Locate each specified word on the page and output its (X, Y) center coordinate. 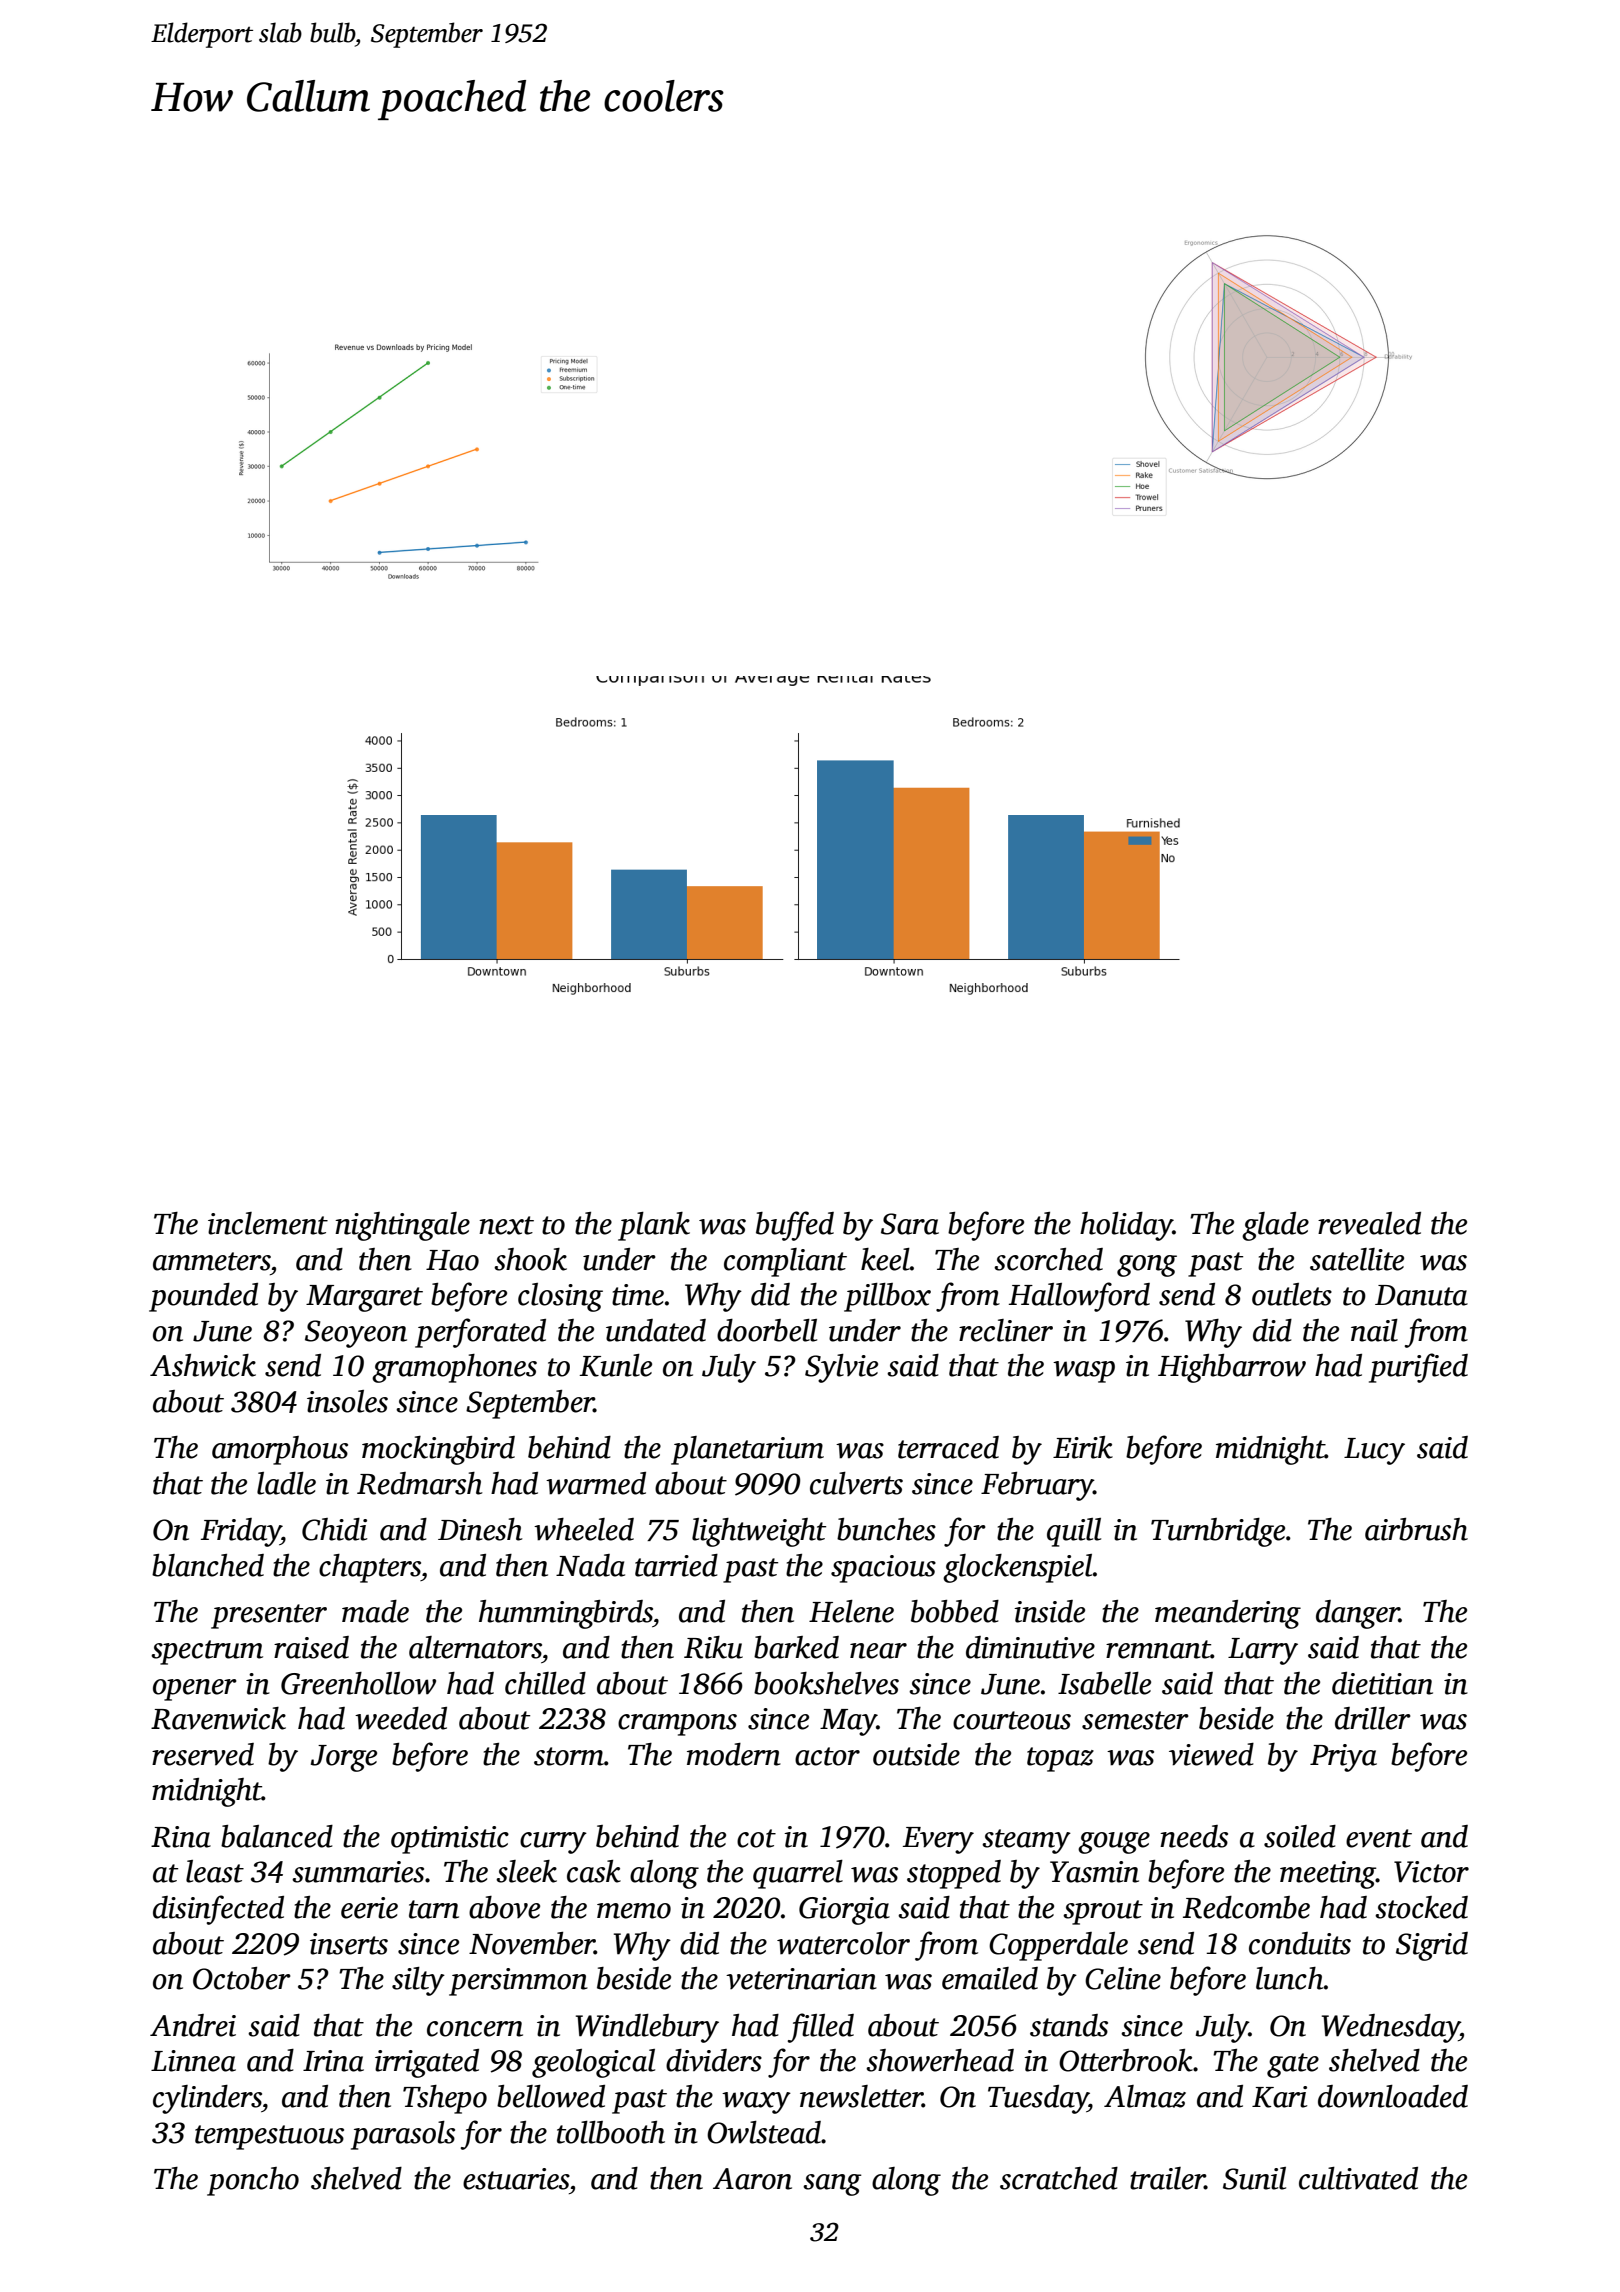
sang (832, 2185)
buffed (795, 1226)
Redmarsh (419, 1483)
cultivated (1358, 2178)
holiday (1126, 1226)
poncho (253, 2181)
